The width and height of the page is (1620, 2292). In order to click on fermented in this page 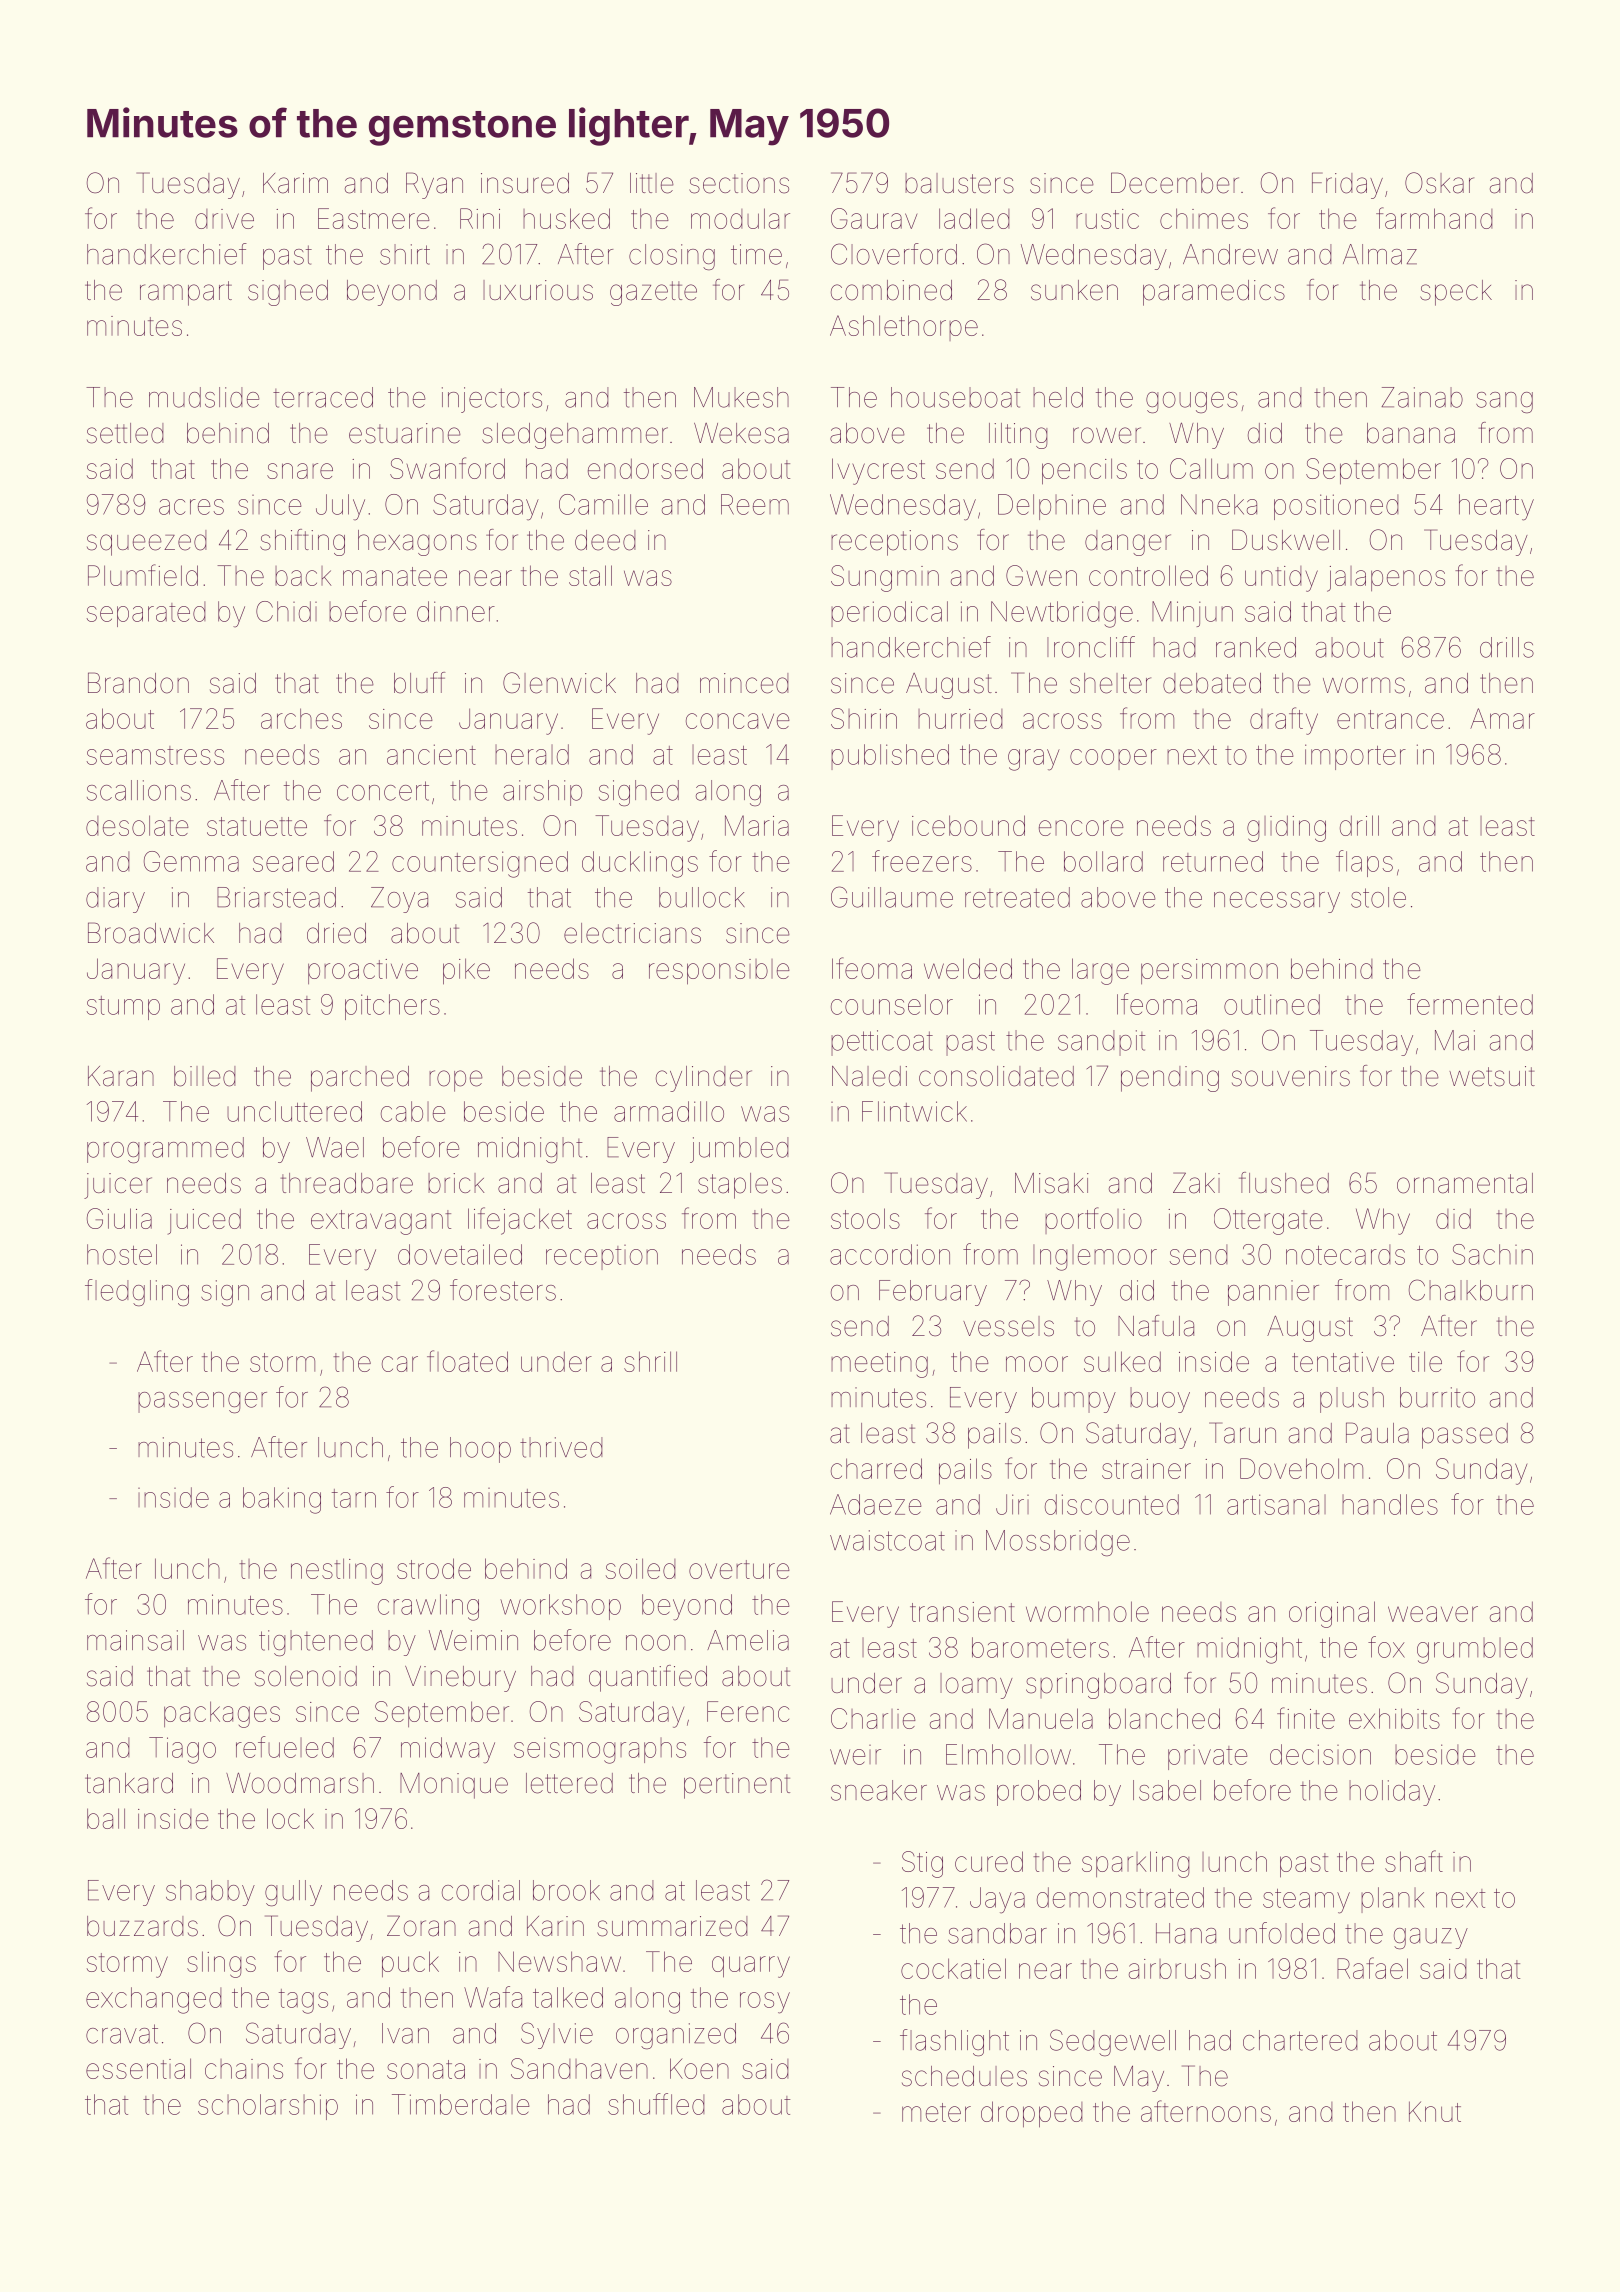, I will do `click(1470, 1004)`.
